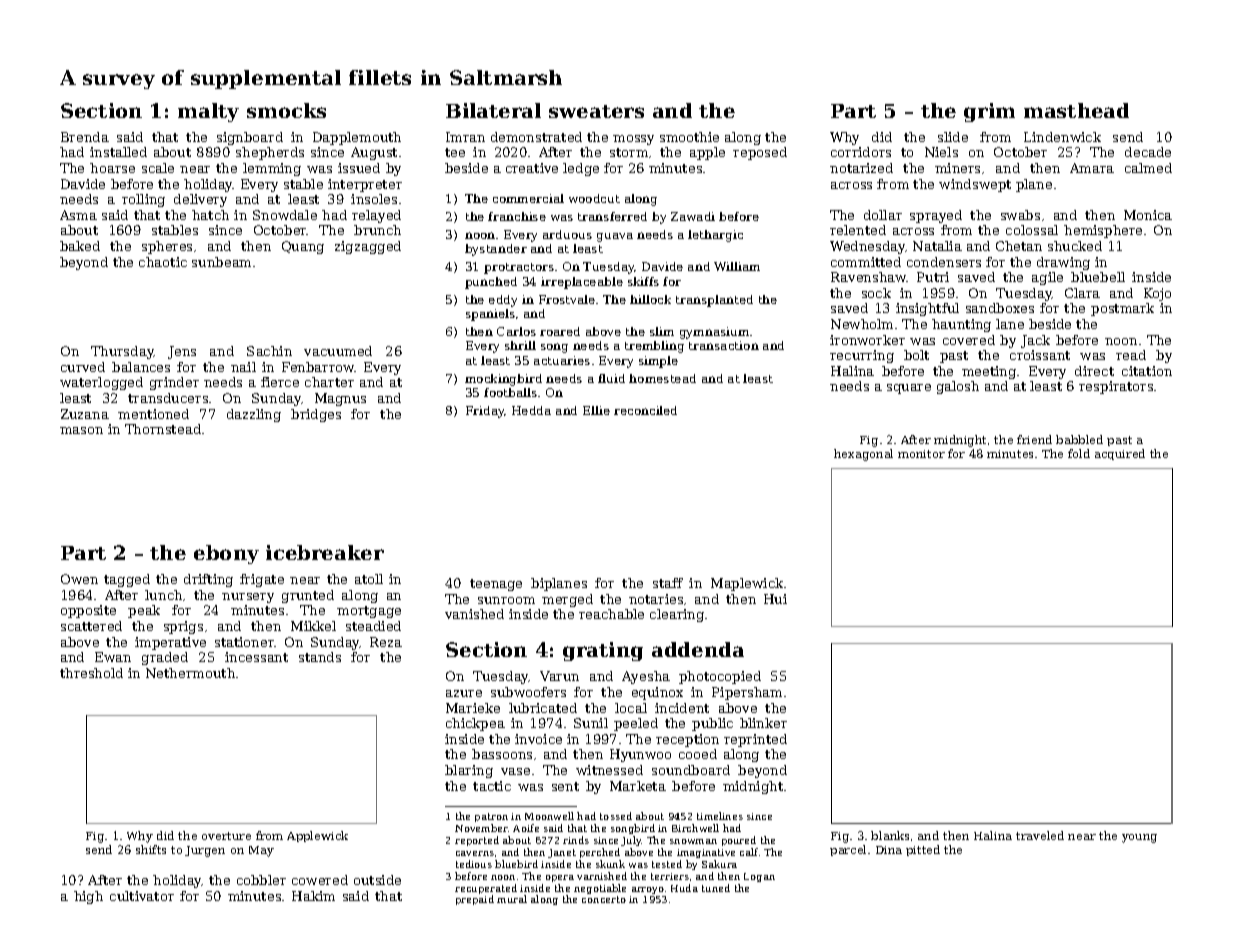  Describe the element at coordinates (737, 266) in the image. I see `William` at that location.
